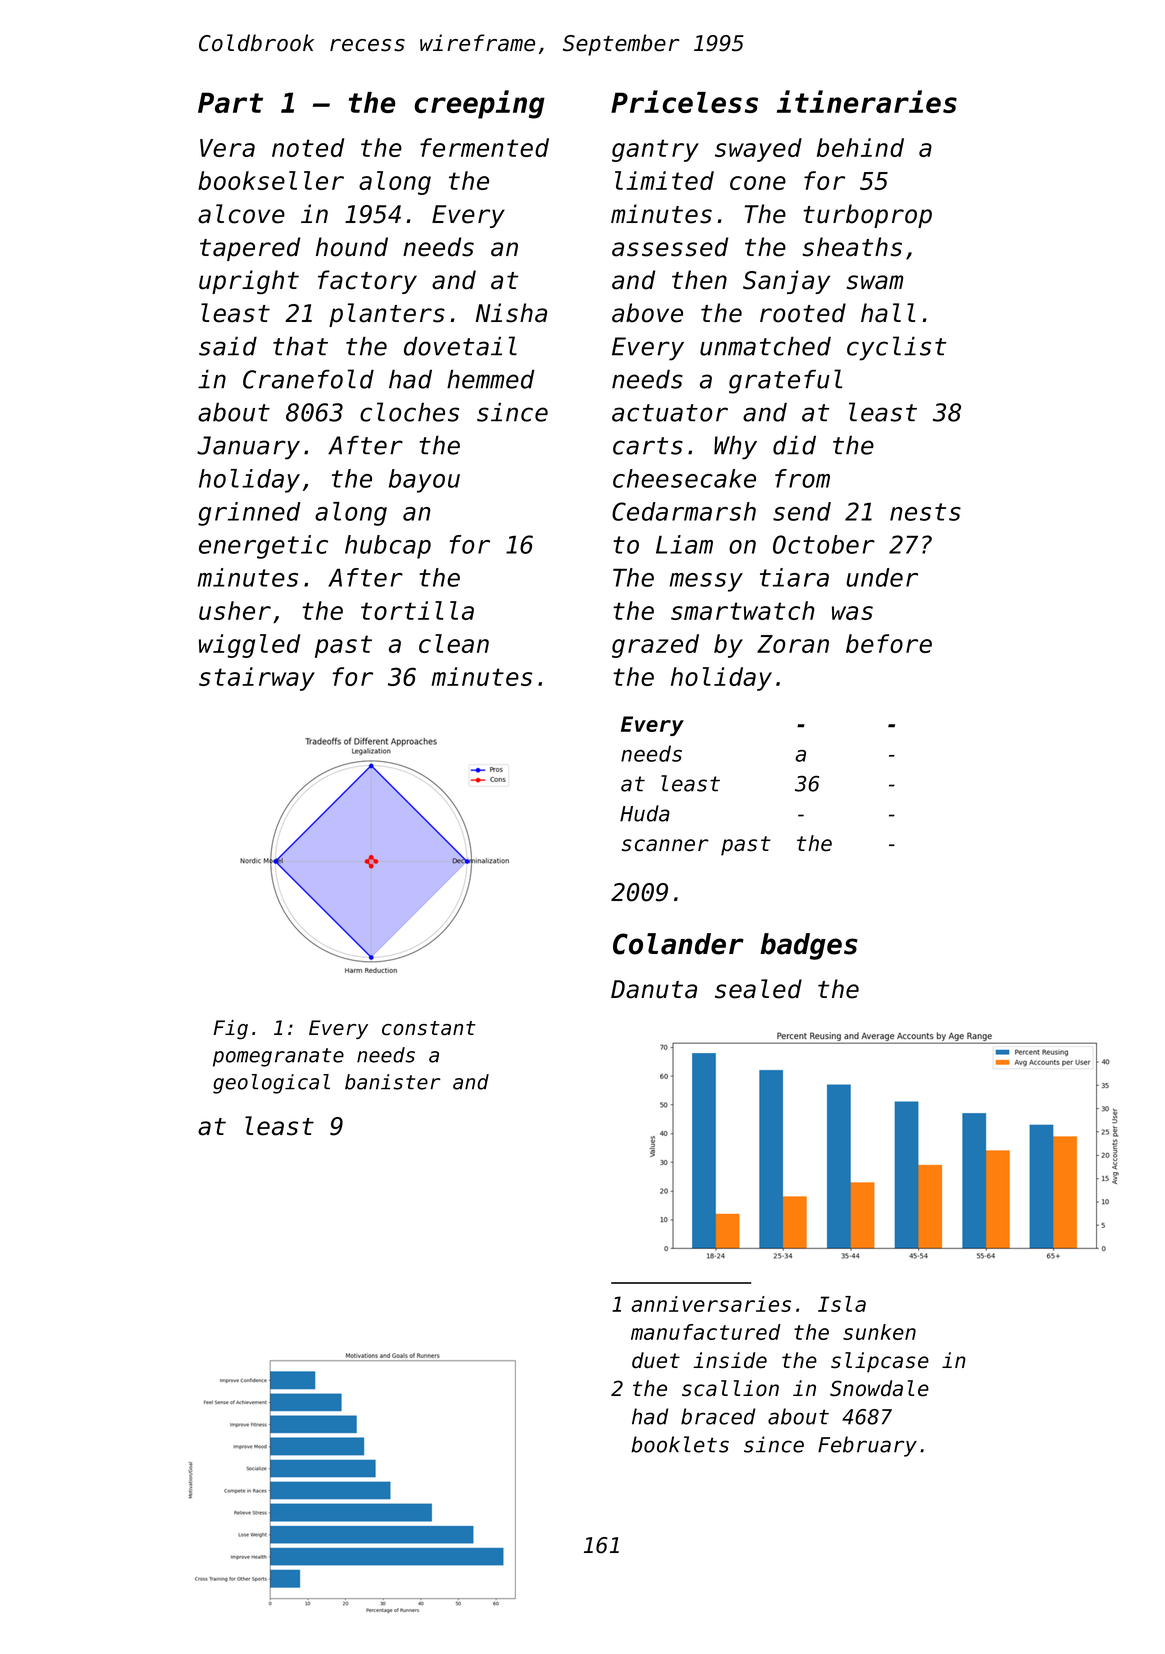 The width and height of the screenshot is (1165, 1654). I want to click on banister, so click(393, 1082).
